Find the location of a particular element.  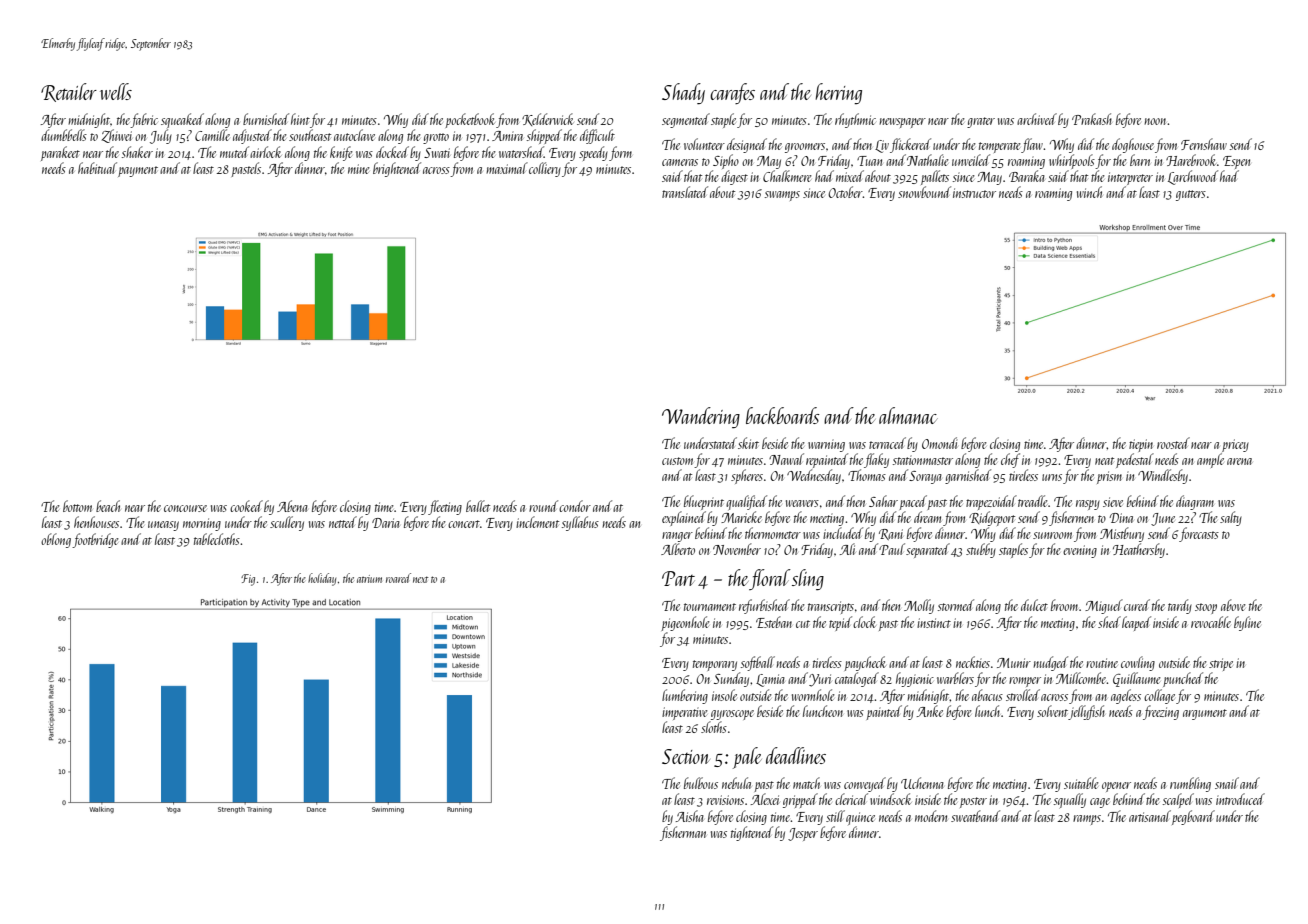

Wandering is located at coordinates (701, 418).
